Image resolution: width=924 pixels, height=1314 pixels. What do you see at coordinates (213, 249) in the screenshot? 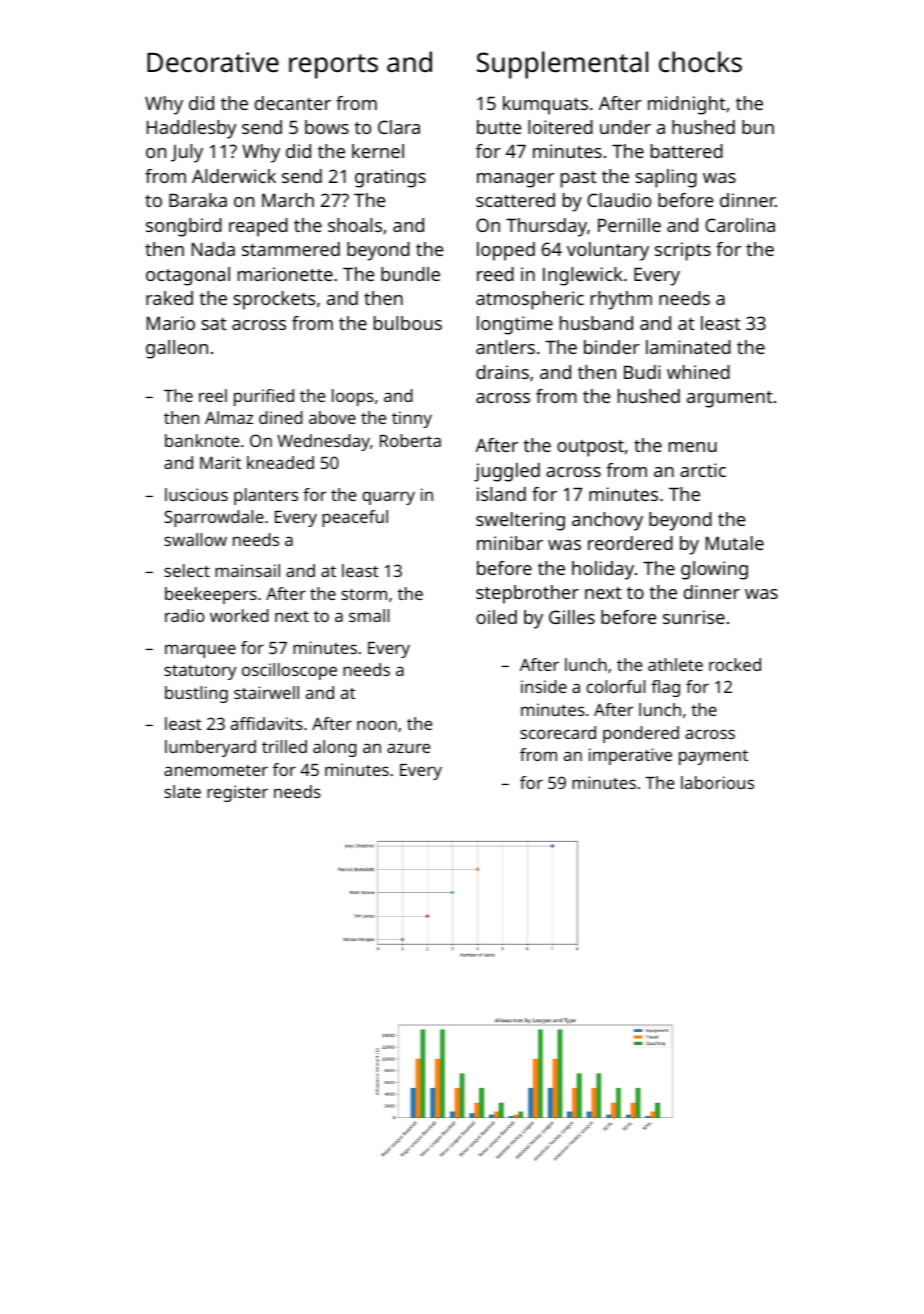
I see `Nada` at bounding box center [213, 249].
